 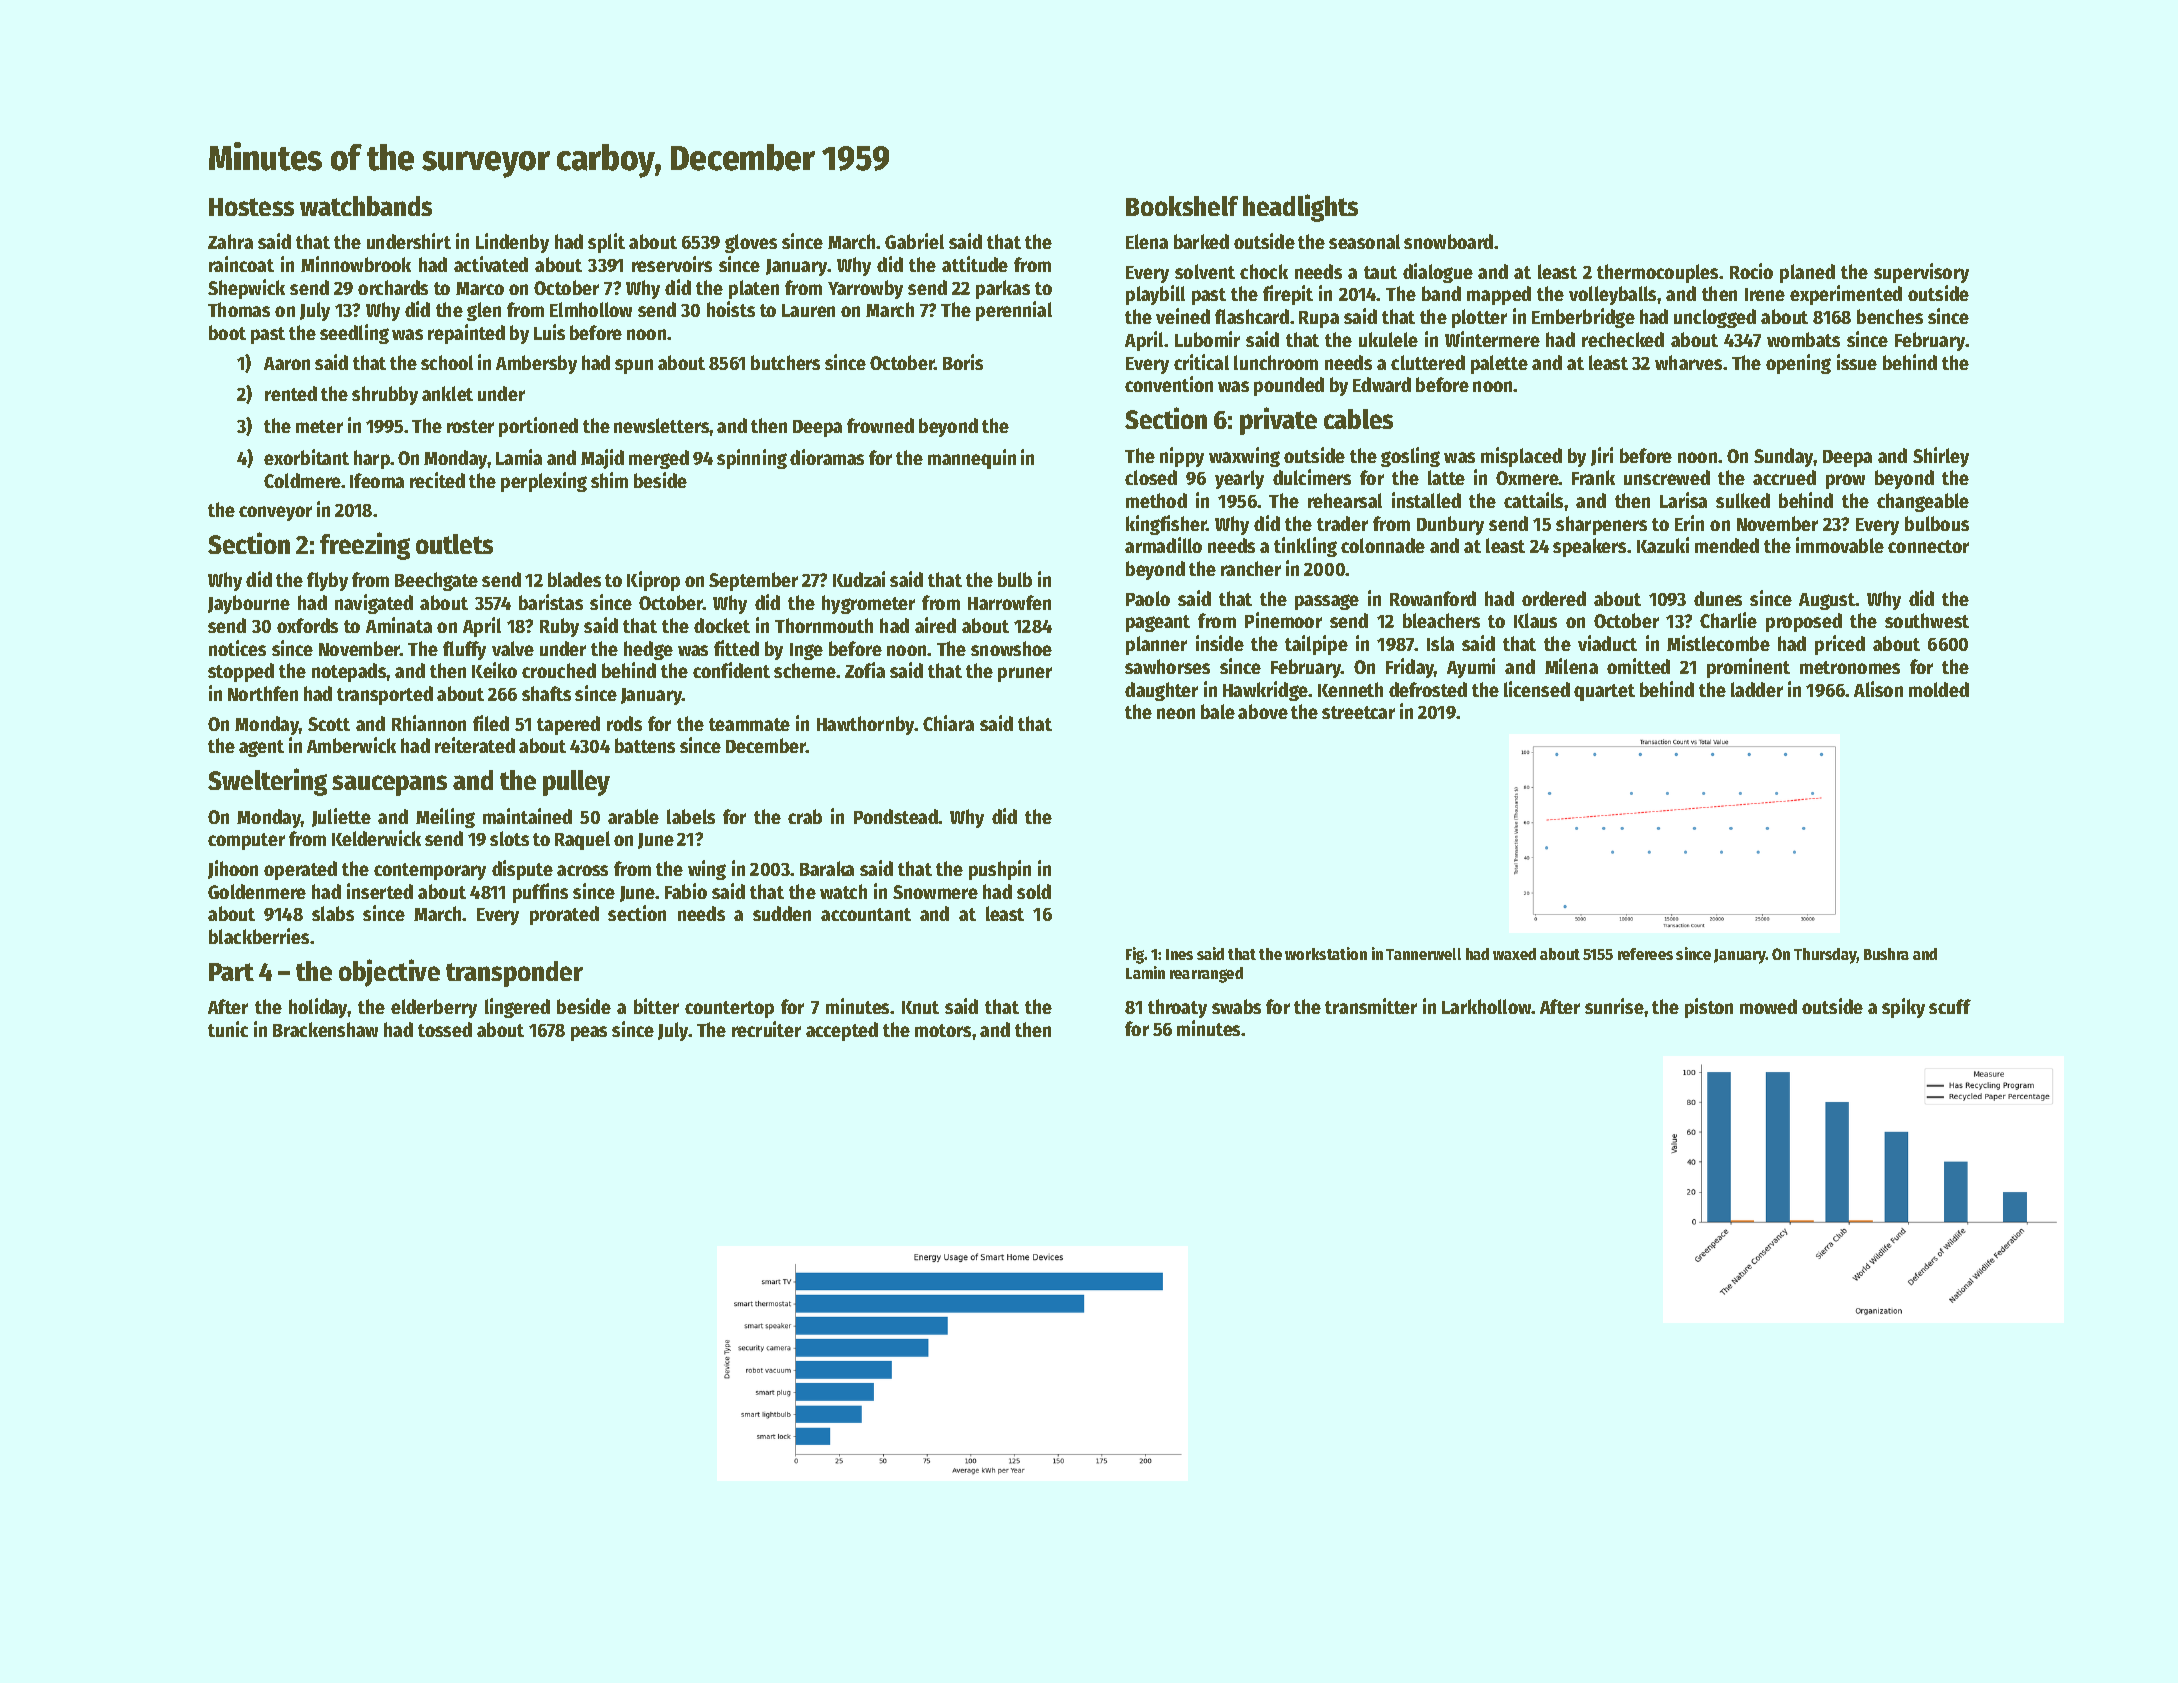 What do you see at coordinates (656, 1006) in the screenshot?
I see `bitter` at bounding box center [656, 1006].
